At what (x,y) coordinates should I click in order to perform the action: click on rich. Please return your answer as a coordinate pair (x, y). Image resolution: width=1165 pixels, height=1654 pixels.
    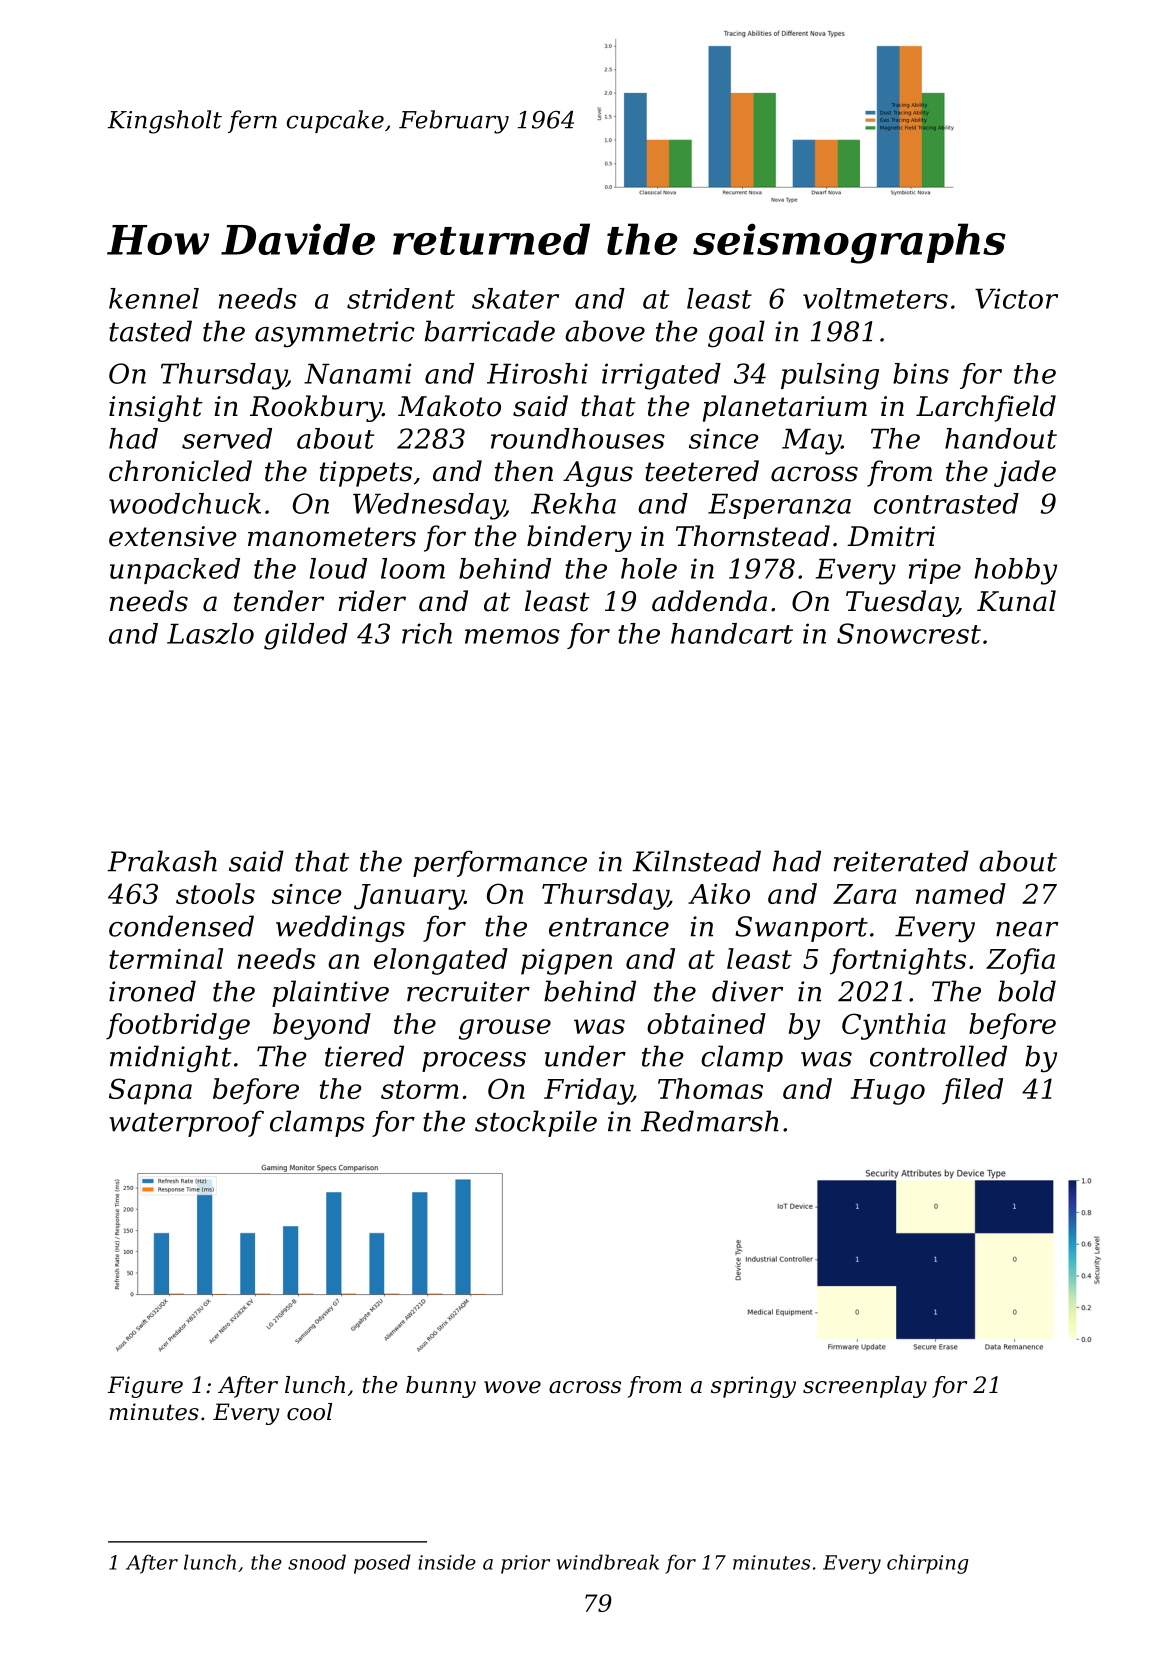
    Looking at the image, I should click on (427, 633).
